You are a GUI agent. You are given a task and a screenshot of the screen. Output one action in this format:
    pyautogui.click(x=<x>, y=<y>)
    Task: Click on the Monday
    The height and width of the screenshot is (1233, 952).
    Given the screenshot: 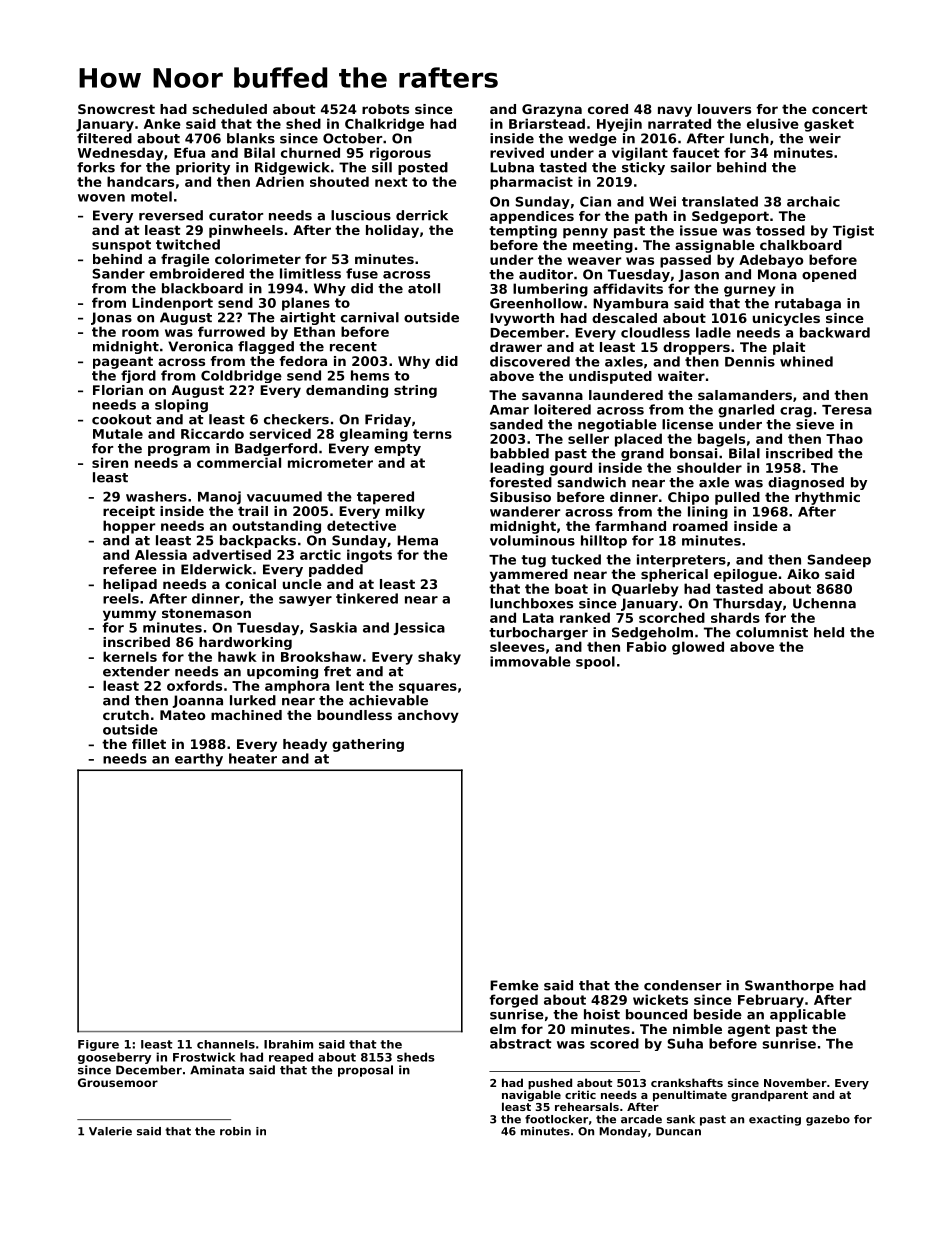 What is the action you would take?
    pyautogui.click(x=623, y=1132)
